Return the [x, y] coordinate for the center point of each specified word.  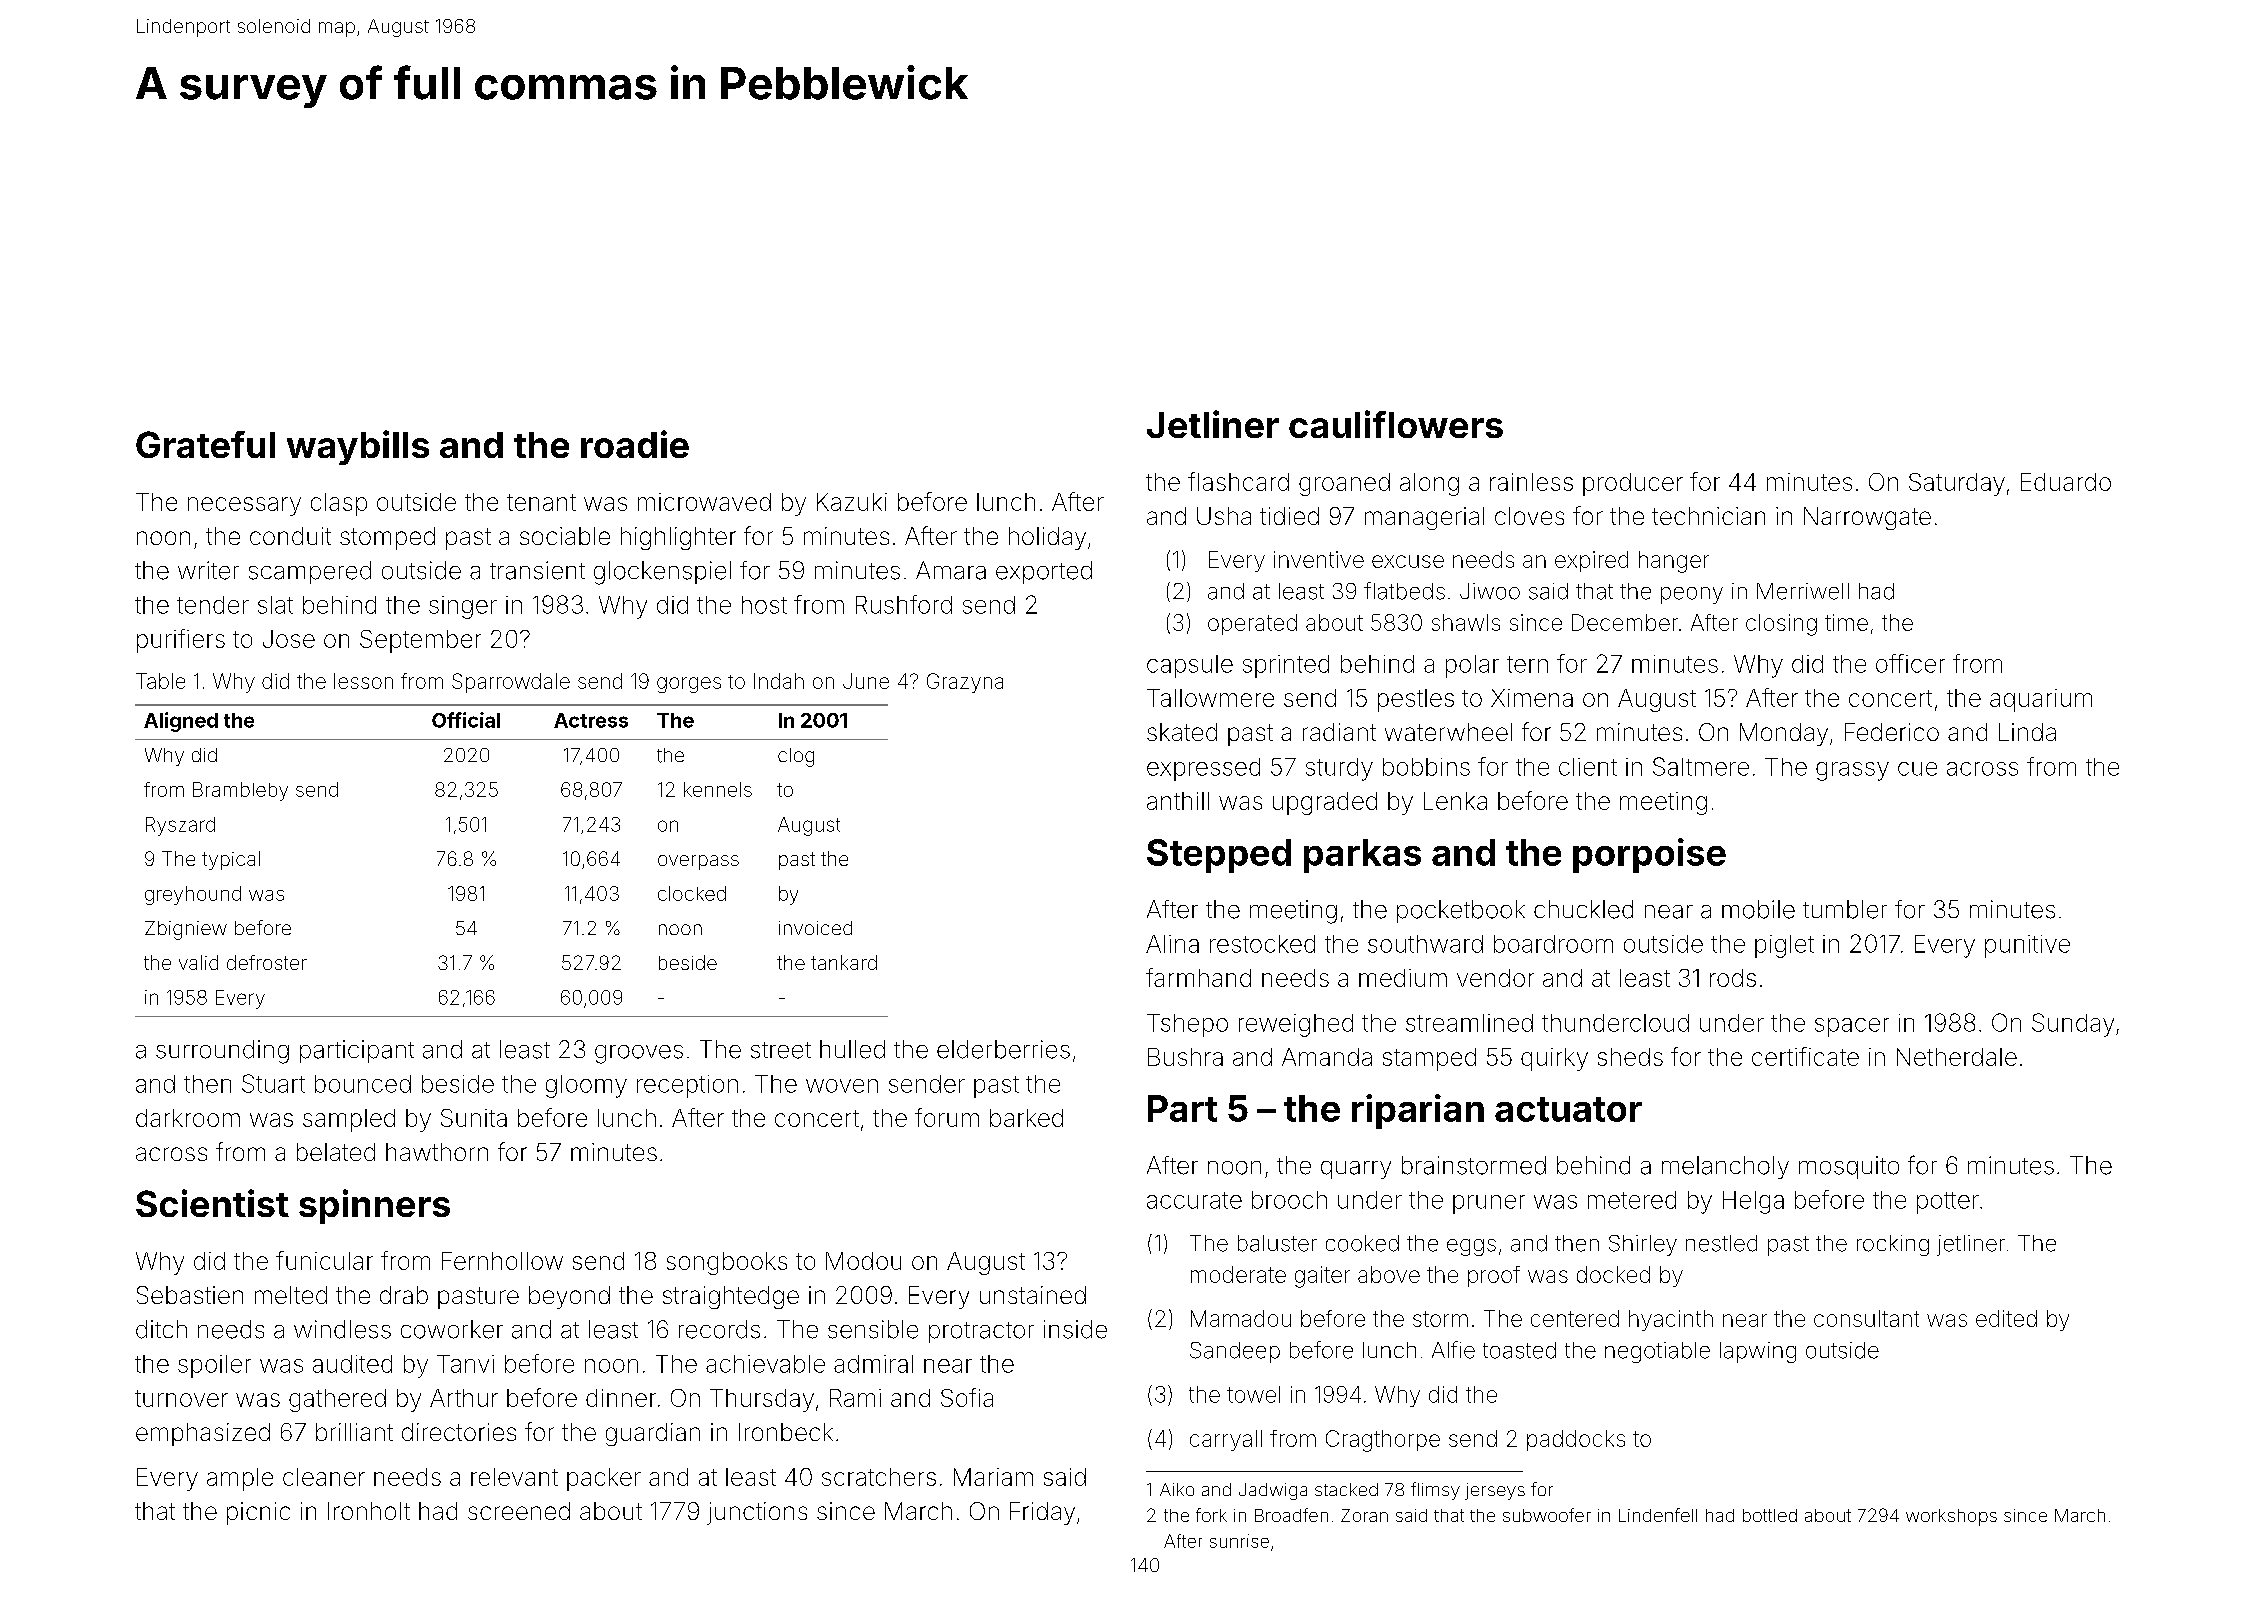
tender [213, 605]
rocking [1893, 1245]
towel [1253, 1394]
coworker [452, 1329]
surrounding [222, 1052]
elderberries [1003, 1049]
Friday [1042, 1513]
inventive [1319, 559]
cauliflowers [1396, 424]
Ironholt [369, 1511]
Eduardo [2066, 482]
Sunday [2073, 1025]
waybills [358, 447]
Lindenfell [1658, 1515]
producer [1633, 484]
